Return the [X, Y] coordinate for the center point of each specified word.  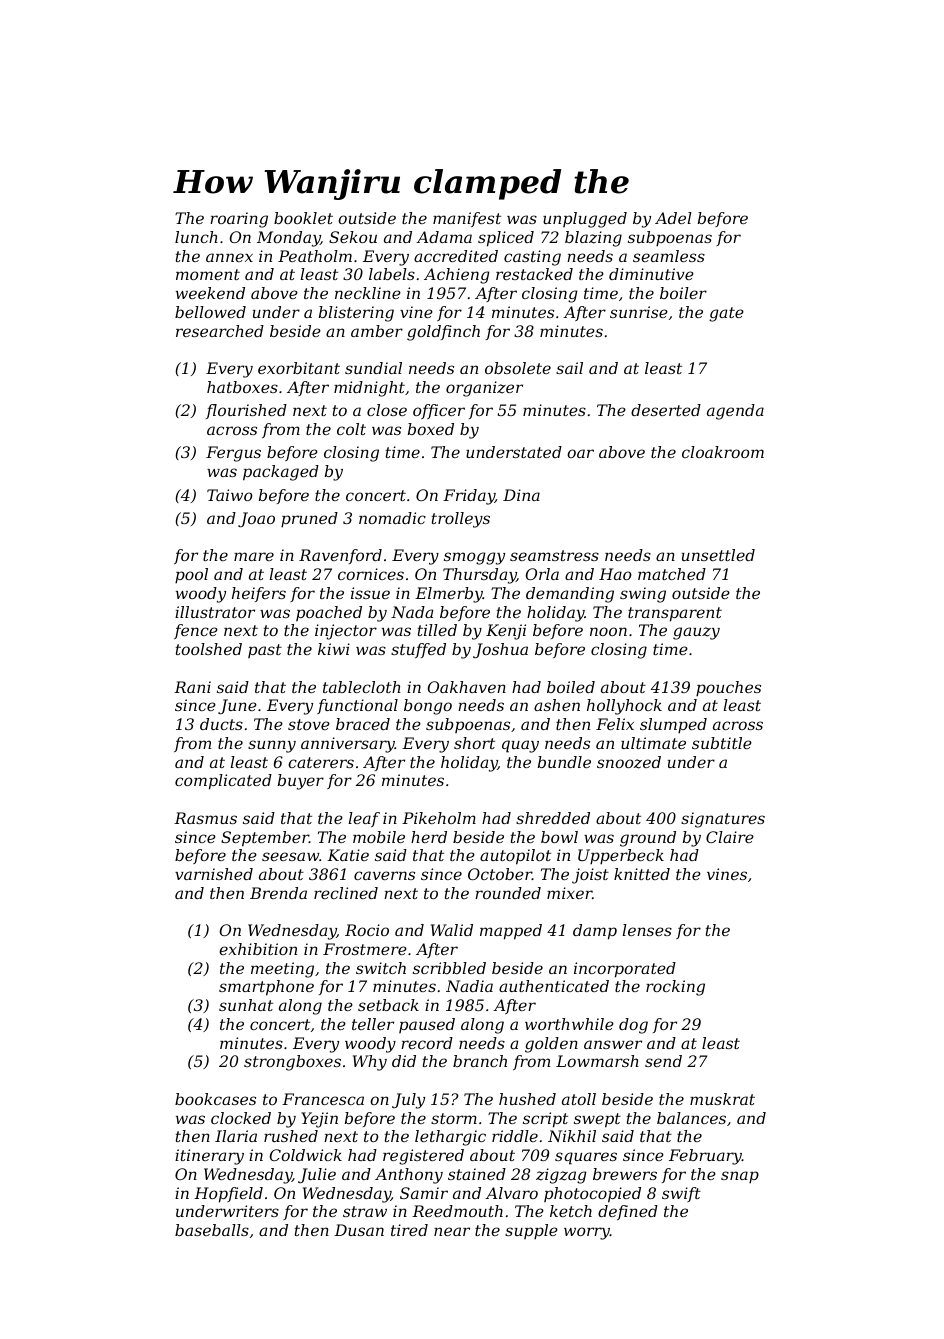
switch [381, 968]
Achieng [457, 276]
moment [208, 274]
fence [196, 631]
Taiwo [230, 495]
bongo [428, 707]
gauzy [696, 633]
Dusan [359, 1230]
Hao [615, 574]
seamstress [554, 555]
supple [531, 1231]
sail [569, 368]
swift [681, 1194]
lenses [647, 930]
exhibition [258, 949]
